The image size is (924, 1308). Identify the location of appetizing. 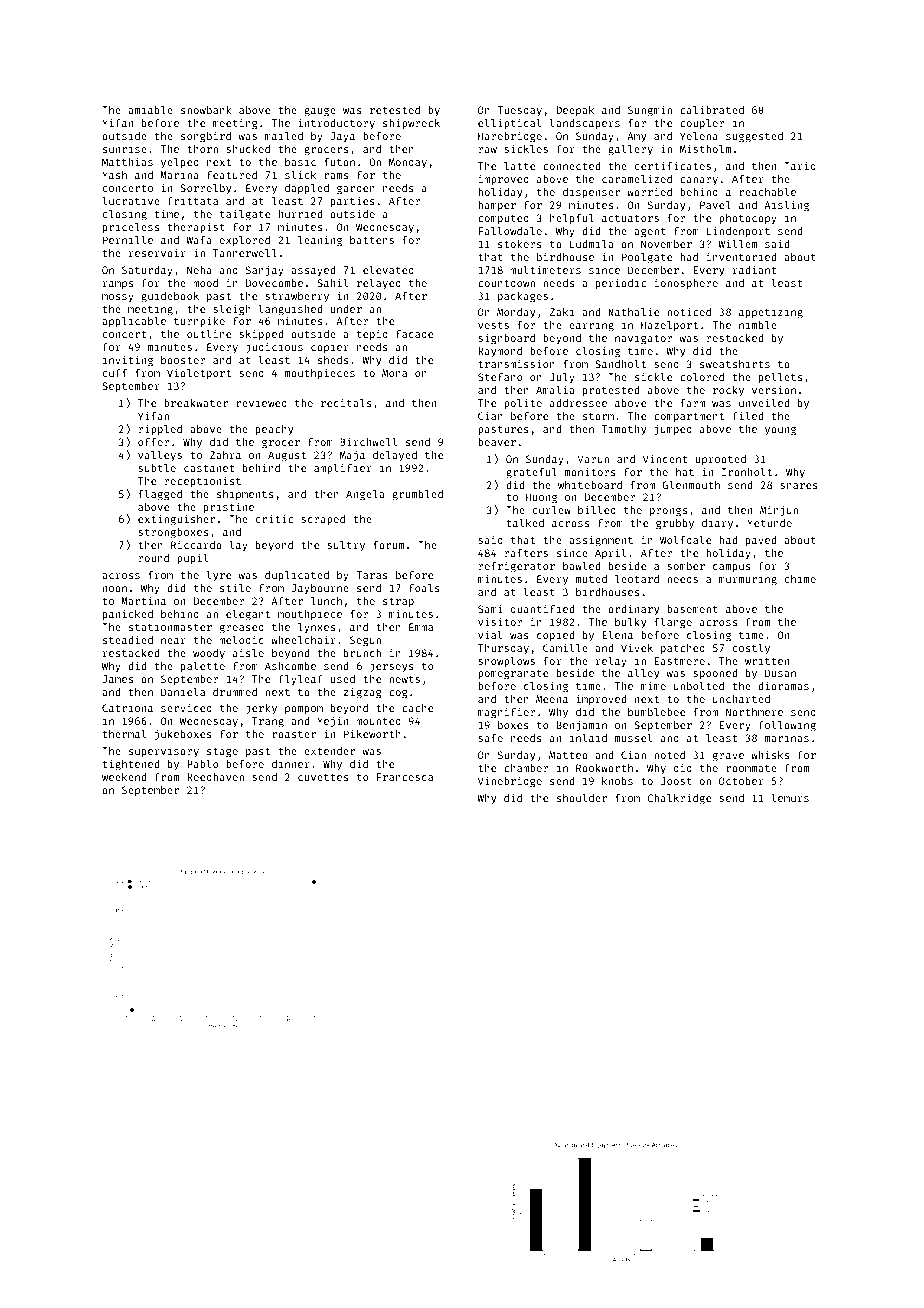
(771, 313).
